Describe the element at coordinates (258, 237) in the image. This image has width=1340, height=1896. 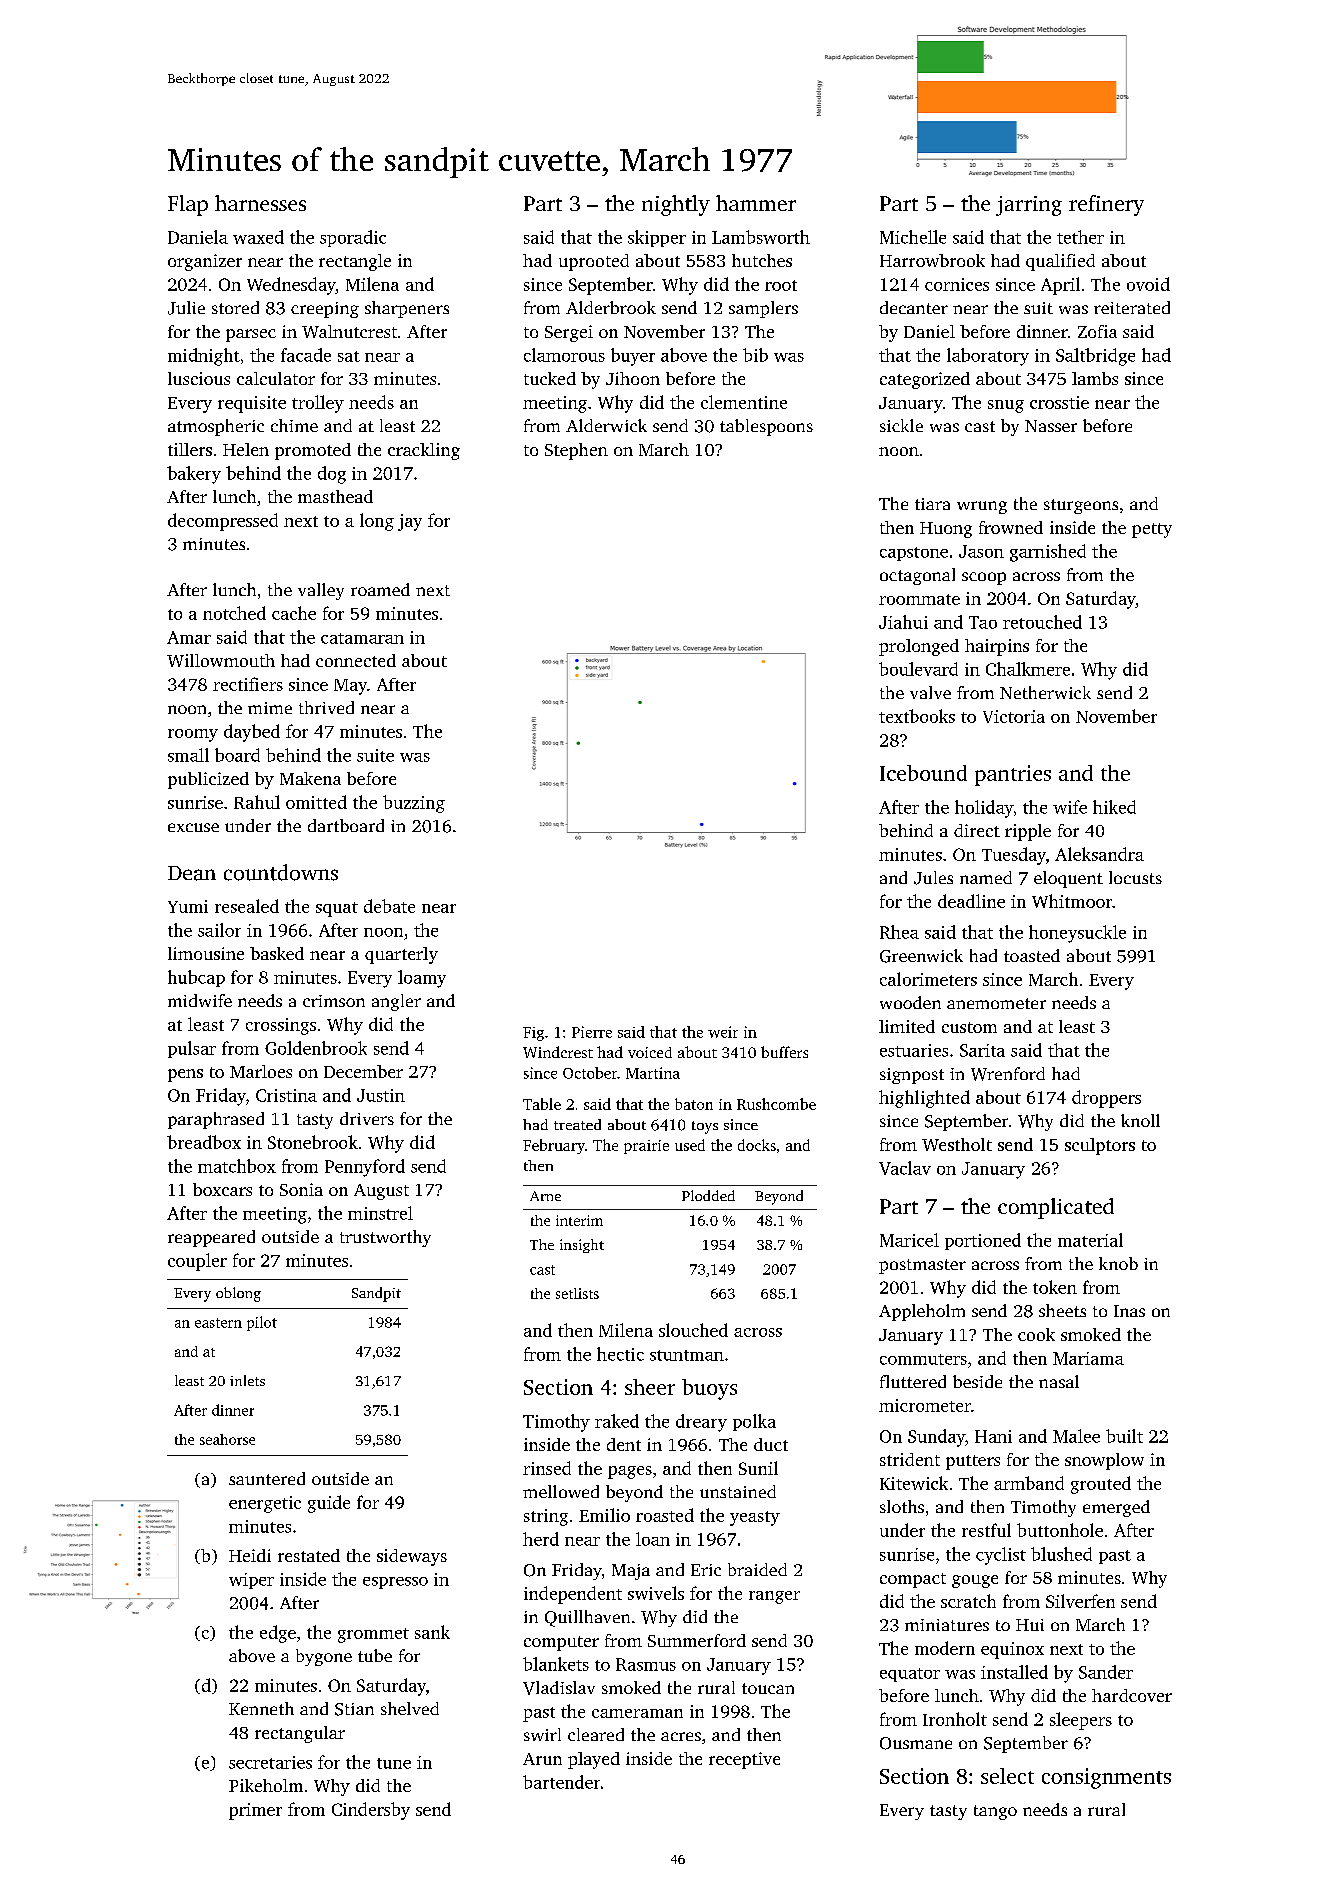
I see `waxed` at that location.
